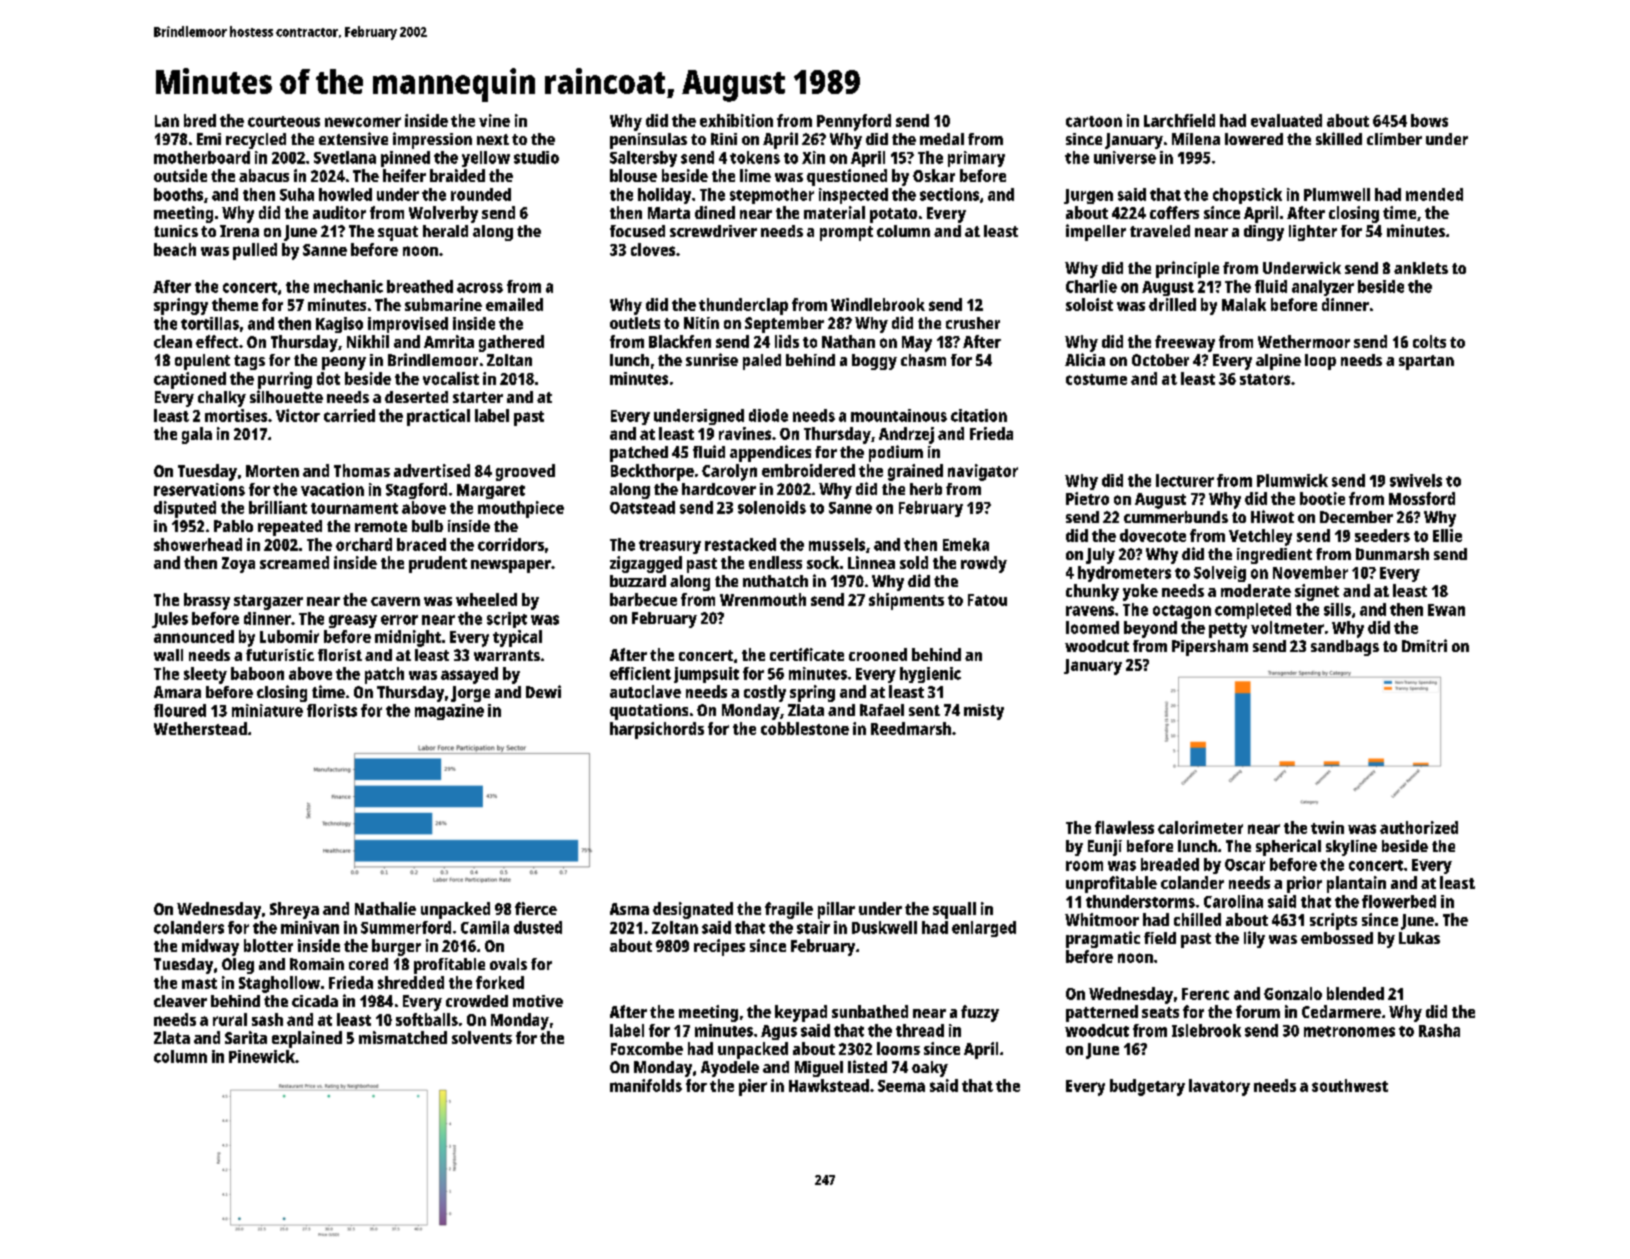 The width and height of the page is (1630, 1259). What do you see at coordinates (262, 1056) in the page?
I see `Pinewick` at bounding box center [262, 1056].
